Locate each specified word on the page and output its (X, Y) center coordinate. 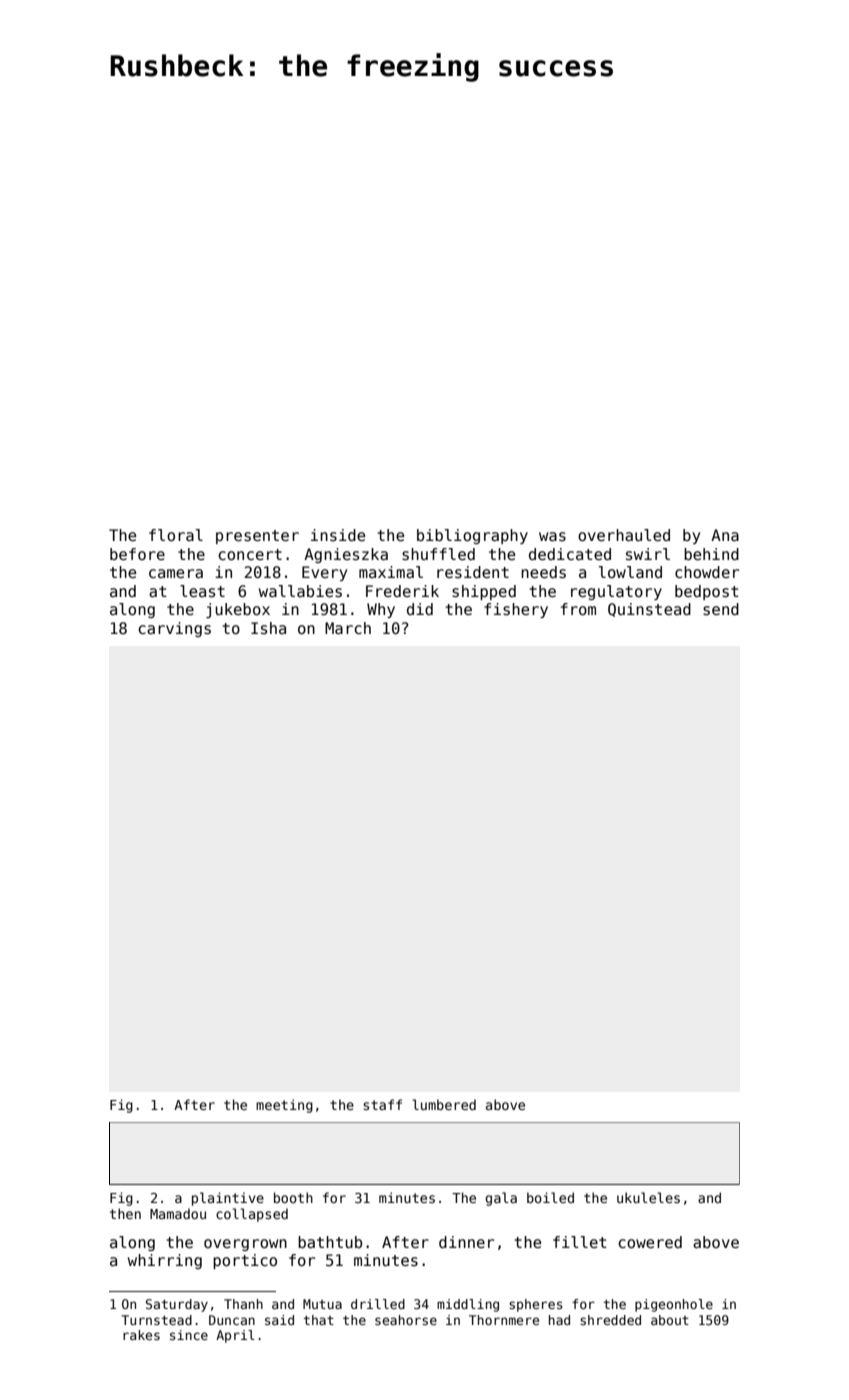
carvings (174, 629)
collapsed (252, 1215)
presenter (257, 537)
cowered (650, 1242)
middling (468, 1305)
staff (382, 1104)
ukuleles (648, 1197)
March (348, 628)
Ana (725, 535)
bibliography (472, 536)
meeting (284, 1106)
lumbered (444, 1104)
